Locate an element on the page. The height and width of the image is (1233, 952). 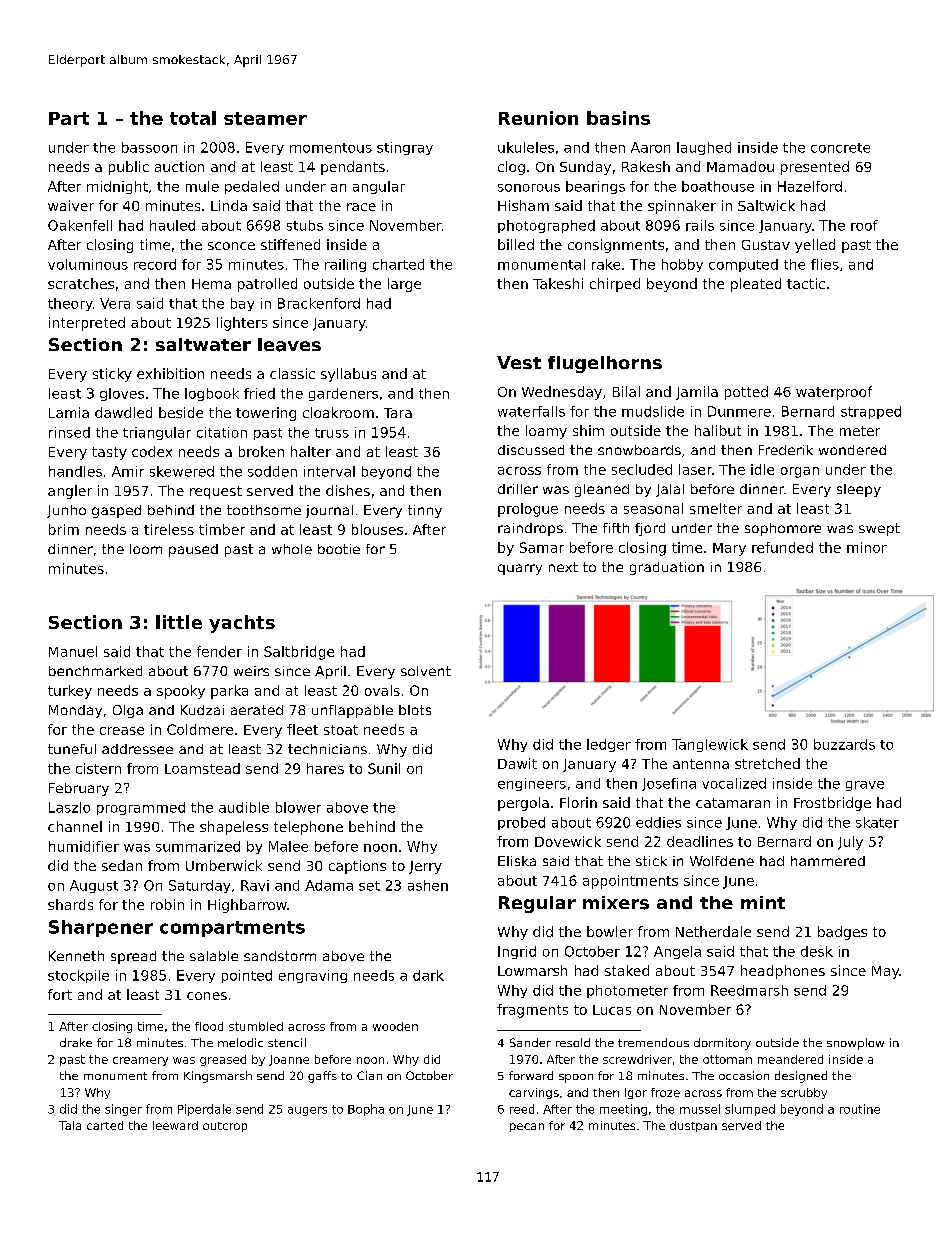
potted is located at coordinates (746, 393).
